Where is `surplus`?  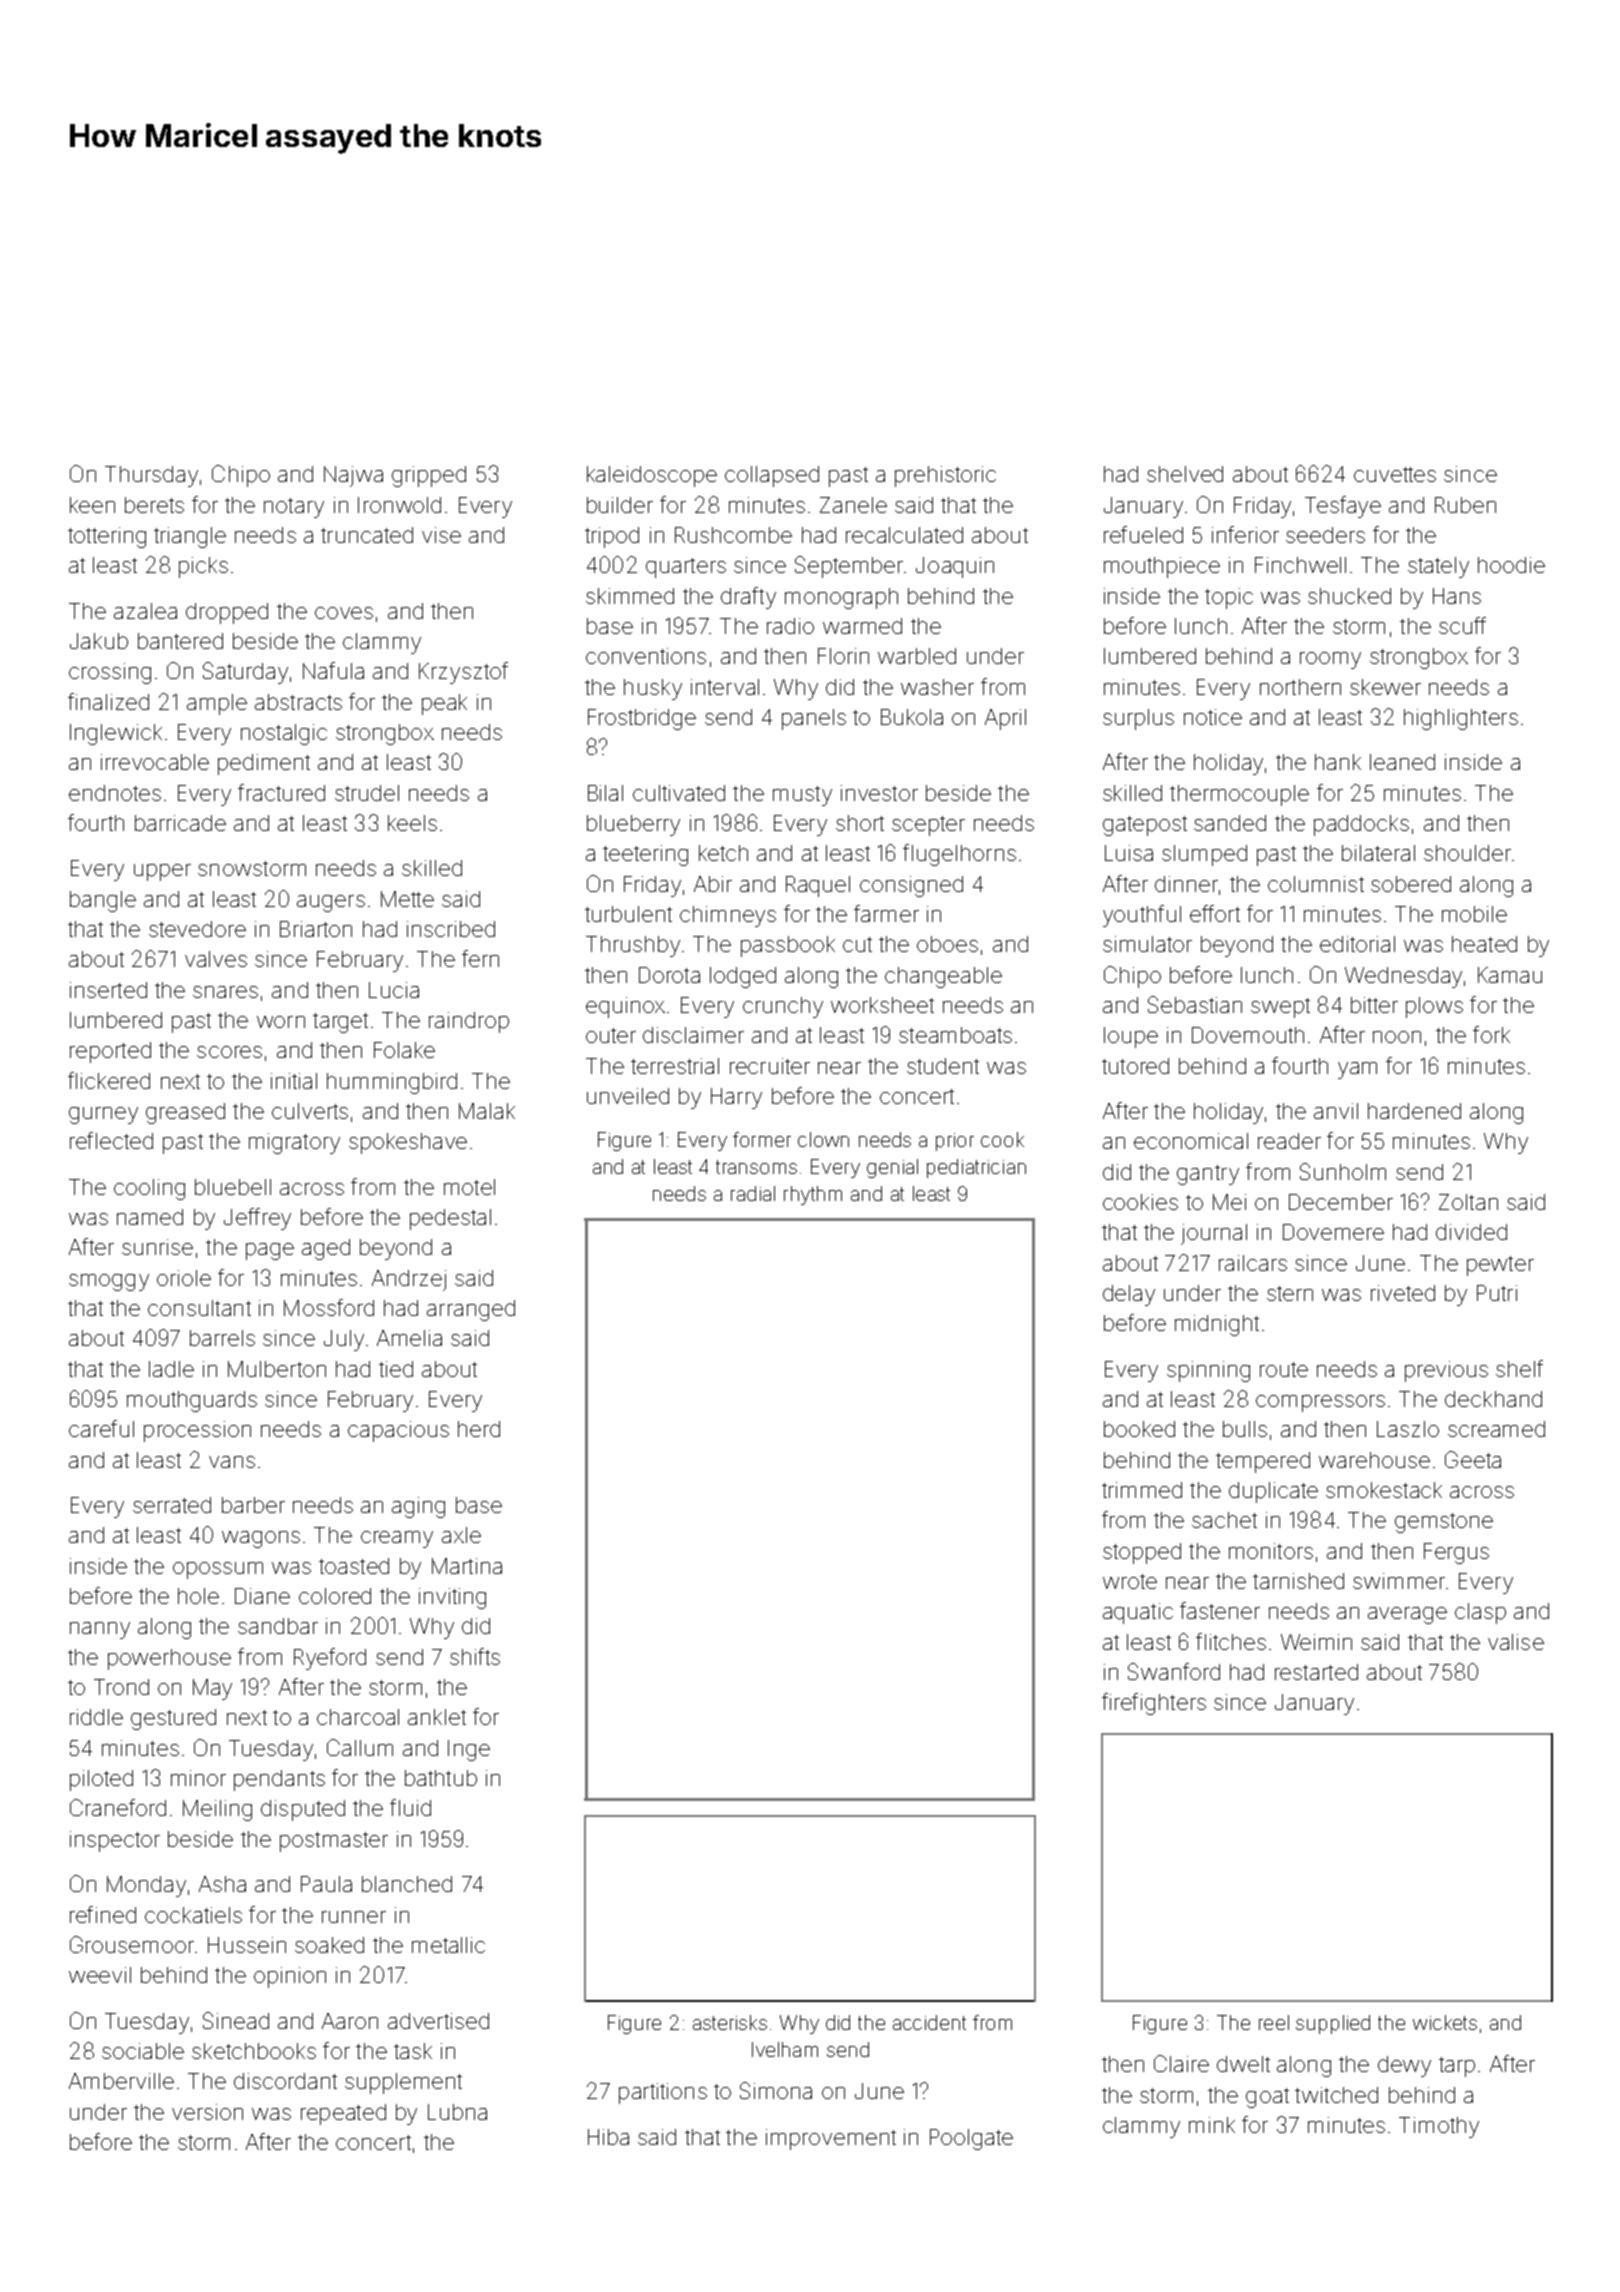
surplus is located at coordinates (1138, 719).
